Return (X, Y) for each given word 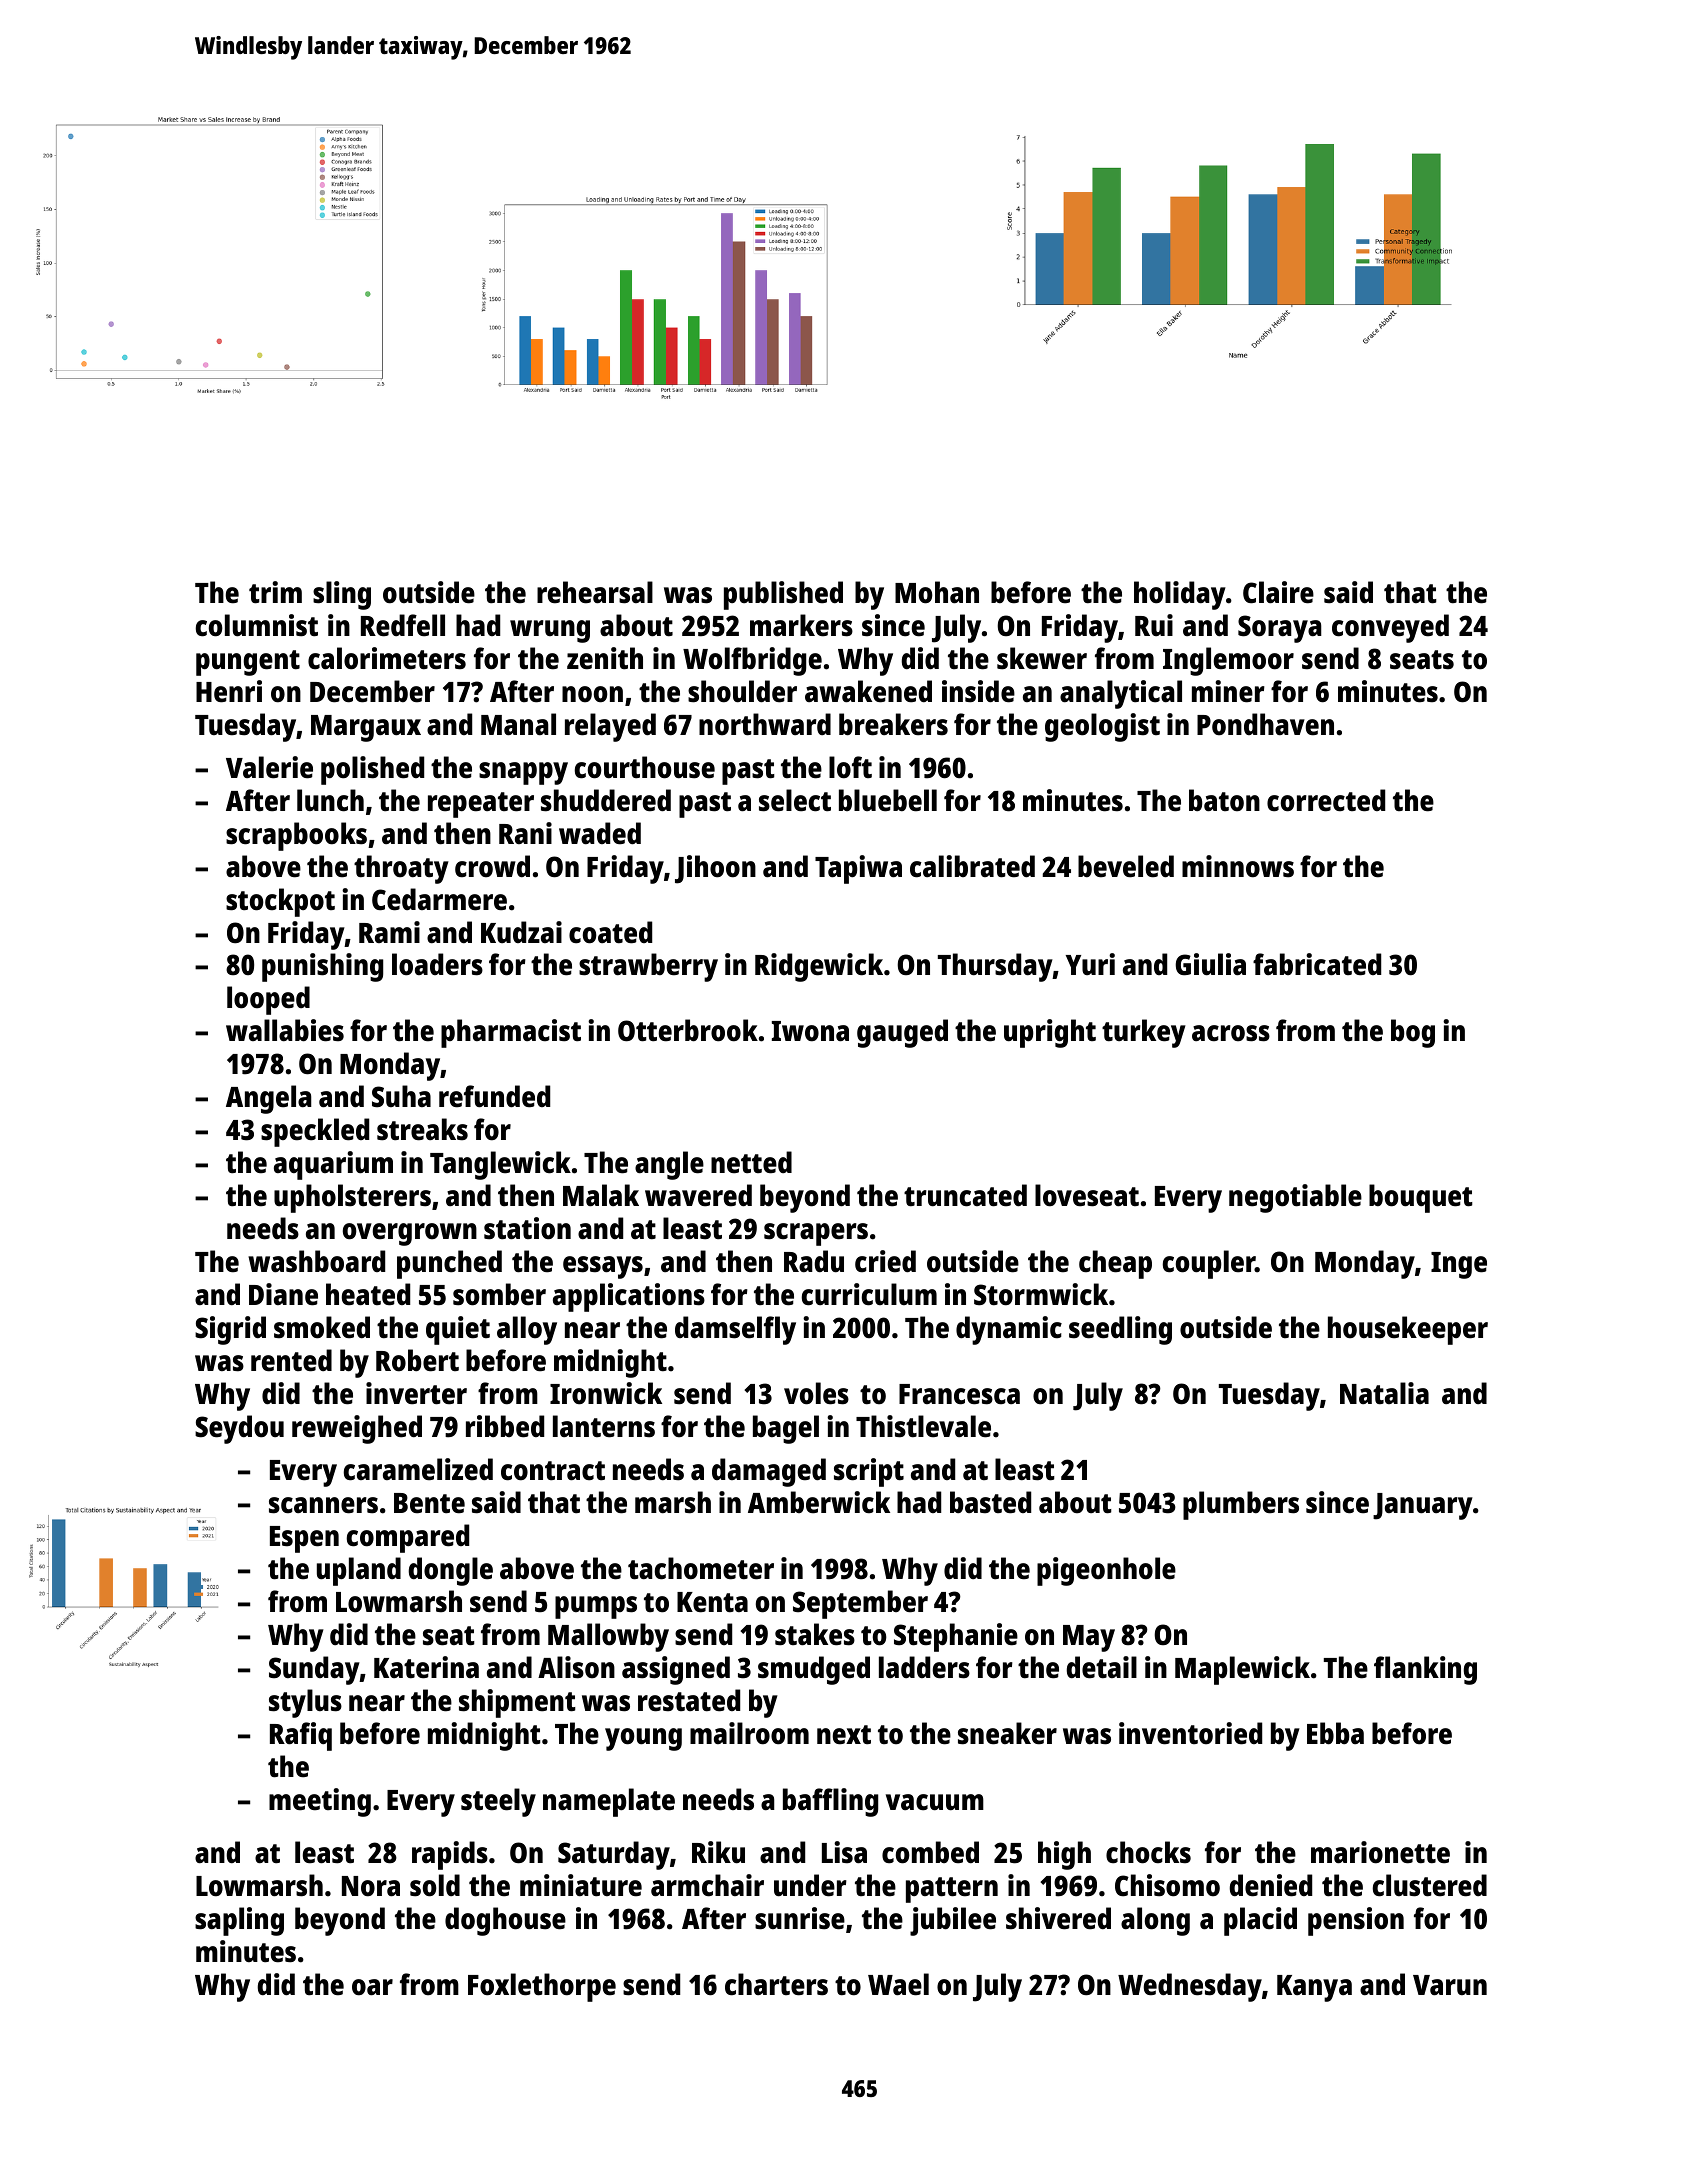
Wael (898, 1984)
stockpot (280, 902)
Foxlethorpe (542, 1987)
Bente (429, 1503)
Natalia (1384, 1393)
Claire (1278, 592)
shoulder (742, 691)
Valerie (269, 767)
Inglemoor (1228, 661)
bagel (786, 1429)
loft (850, 767)
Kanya (1314, 1988)
